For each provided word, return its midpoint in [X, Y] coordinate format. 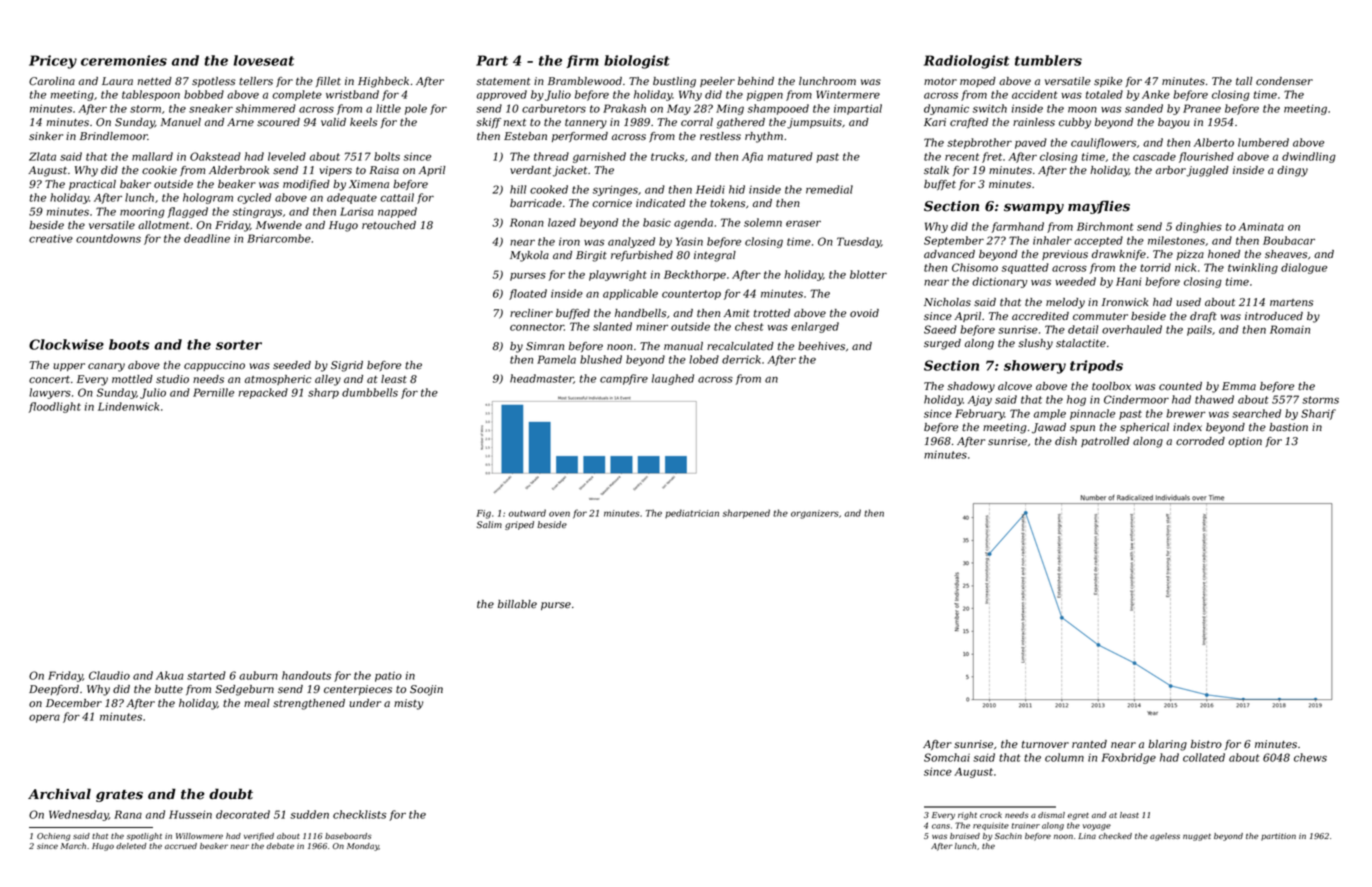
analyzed [631, 242]
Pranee [1202, 108]
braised [965, 836]
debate [280, 846]
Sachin [1008, 836]
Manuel [180, 122]
